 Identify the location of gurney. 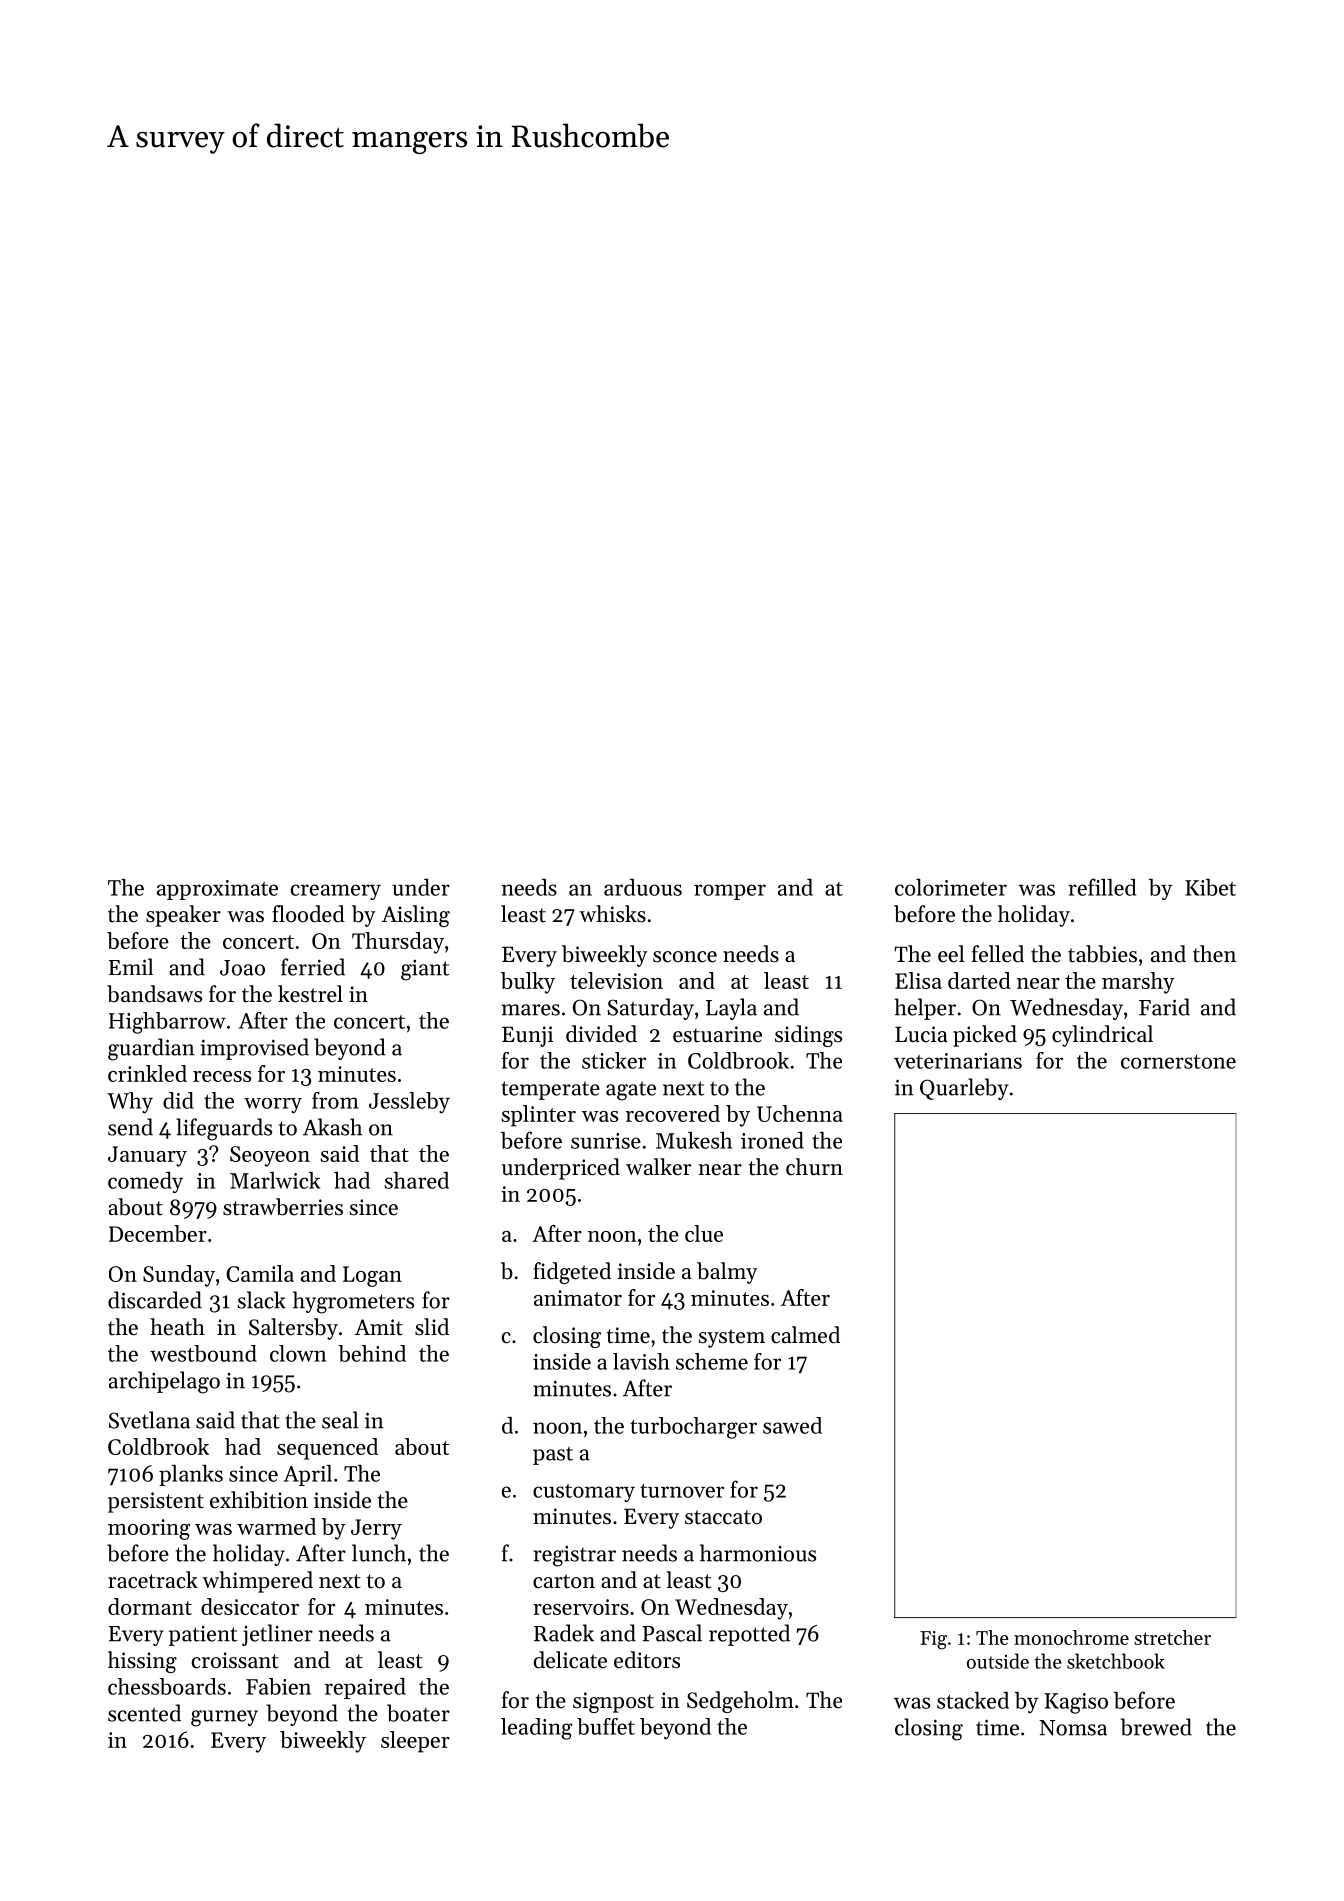
(224, 1718).
